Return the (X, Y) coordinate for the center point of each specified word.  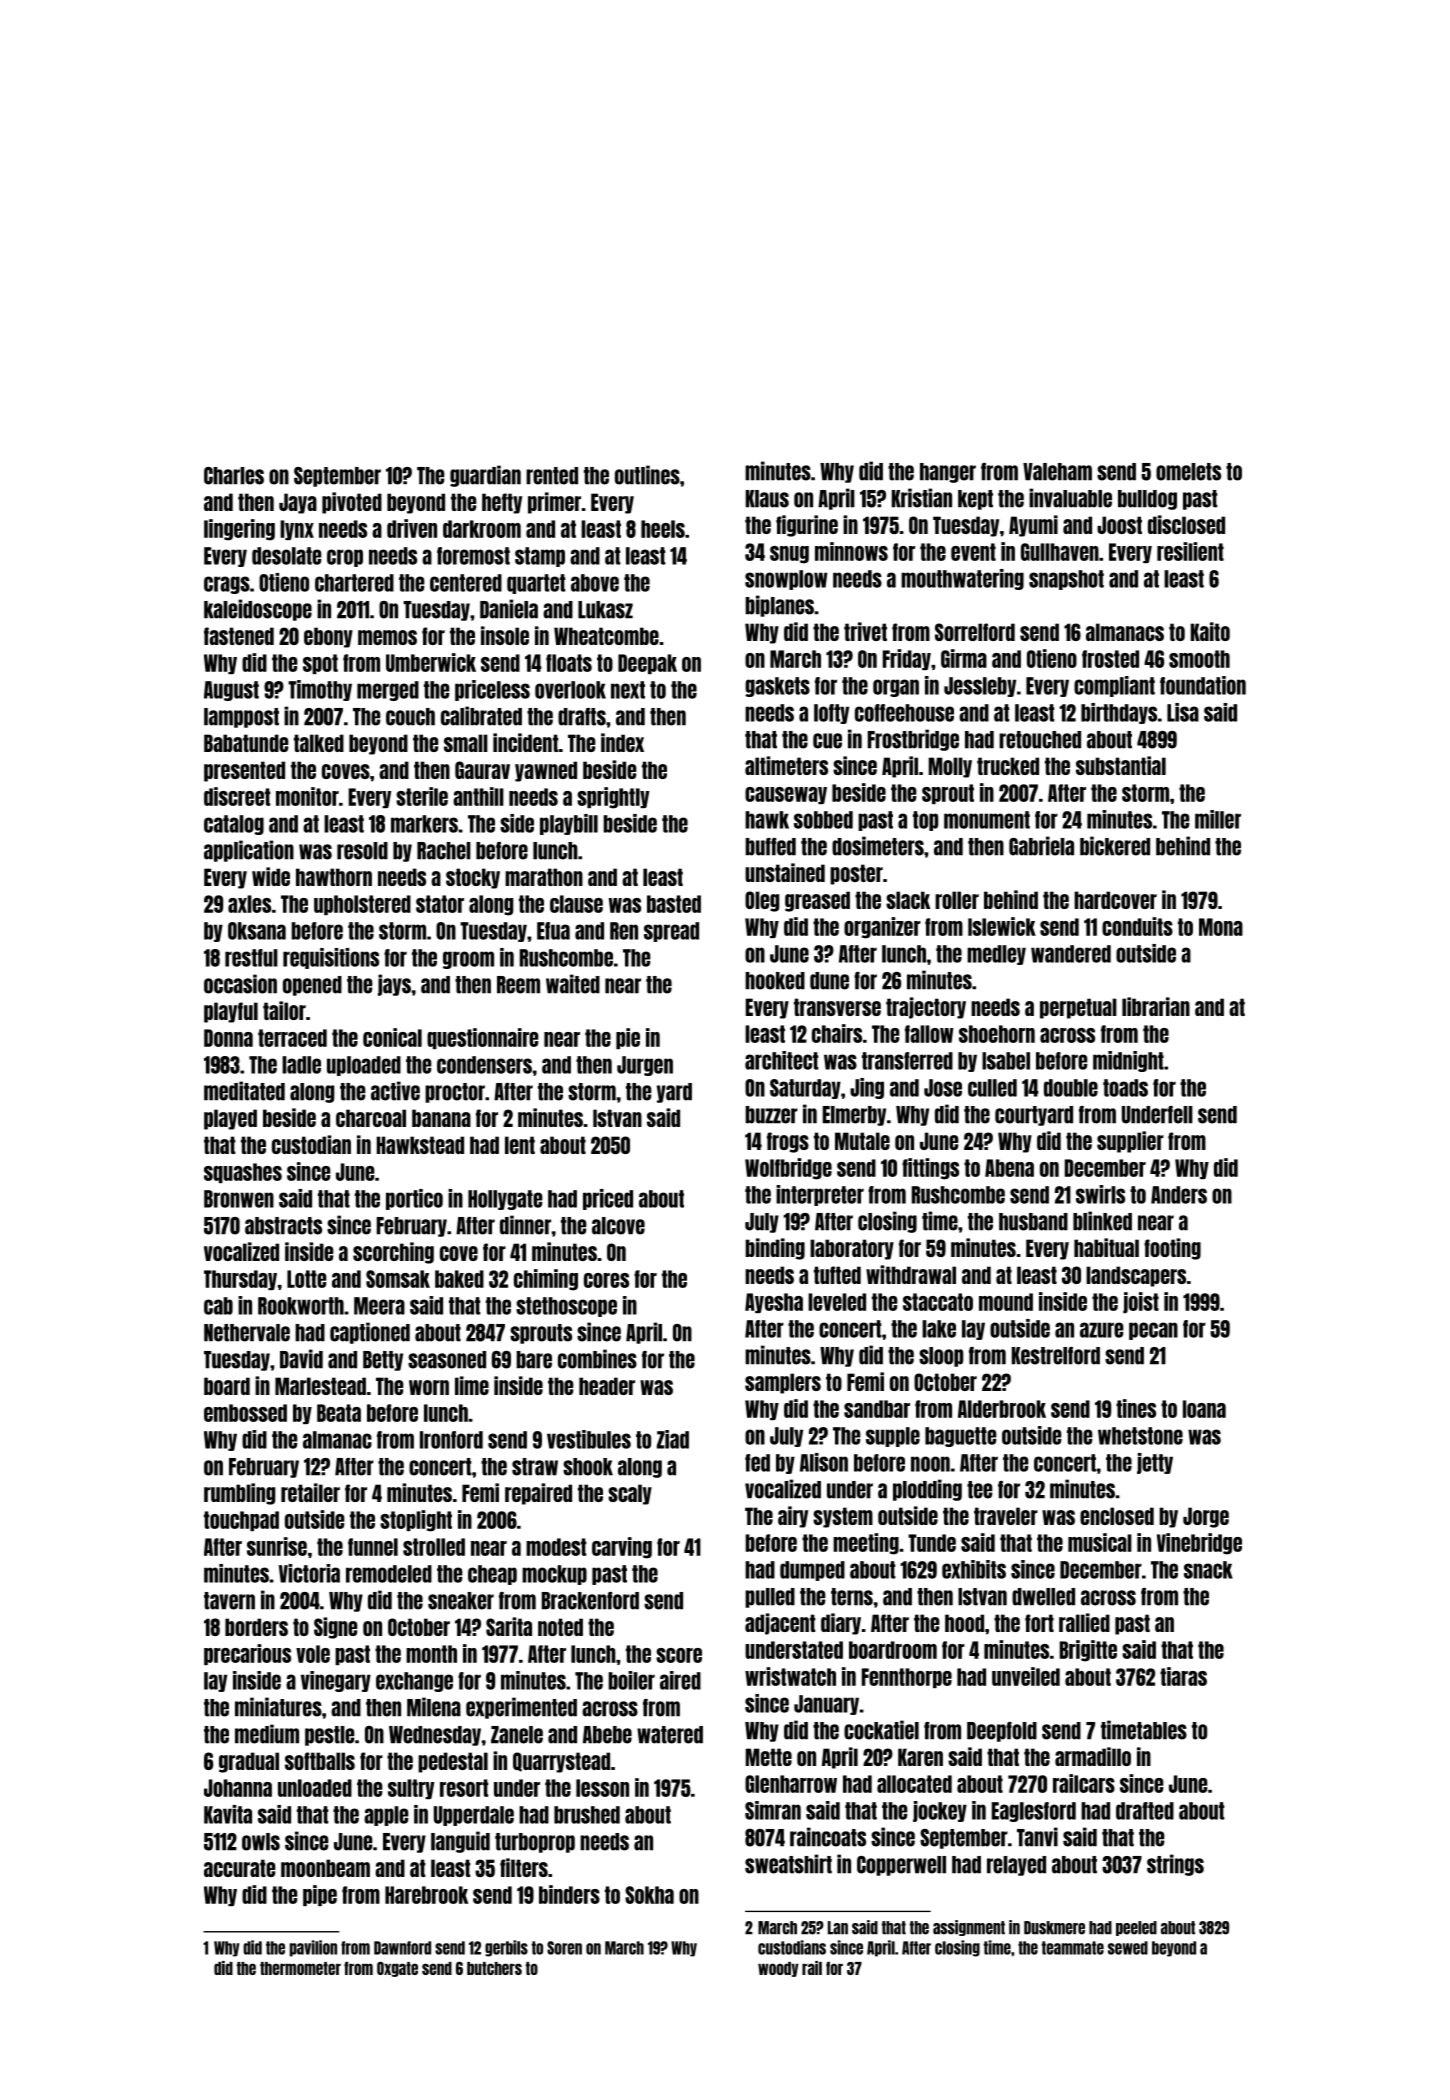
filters (524, 1867)
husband (1033, 1222)
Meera (379, 1306)
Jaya (298, 503)
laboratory (852, 1249)
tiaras (1183, 1676)
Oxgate (397, 1969)
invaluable (1070, 498)
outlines (647, 475)
